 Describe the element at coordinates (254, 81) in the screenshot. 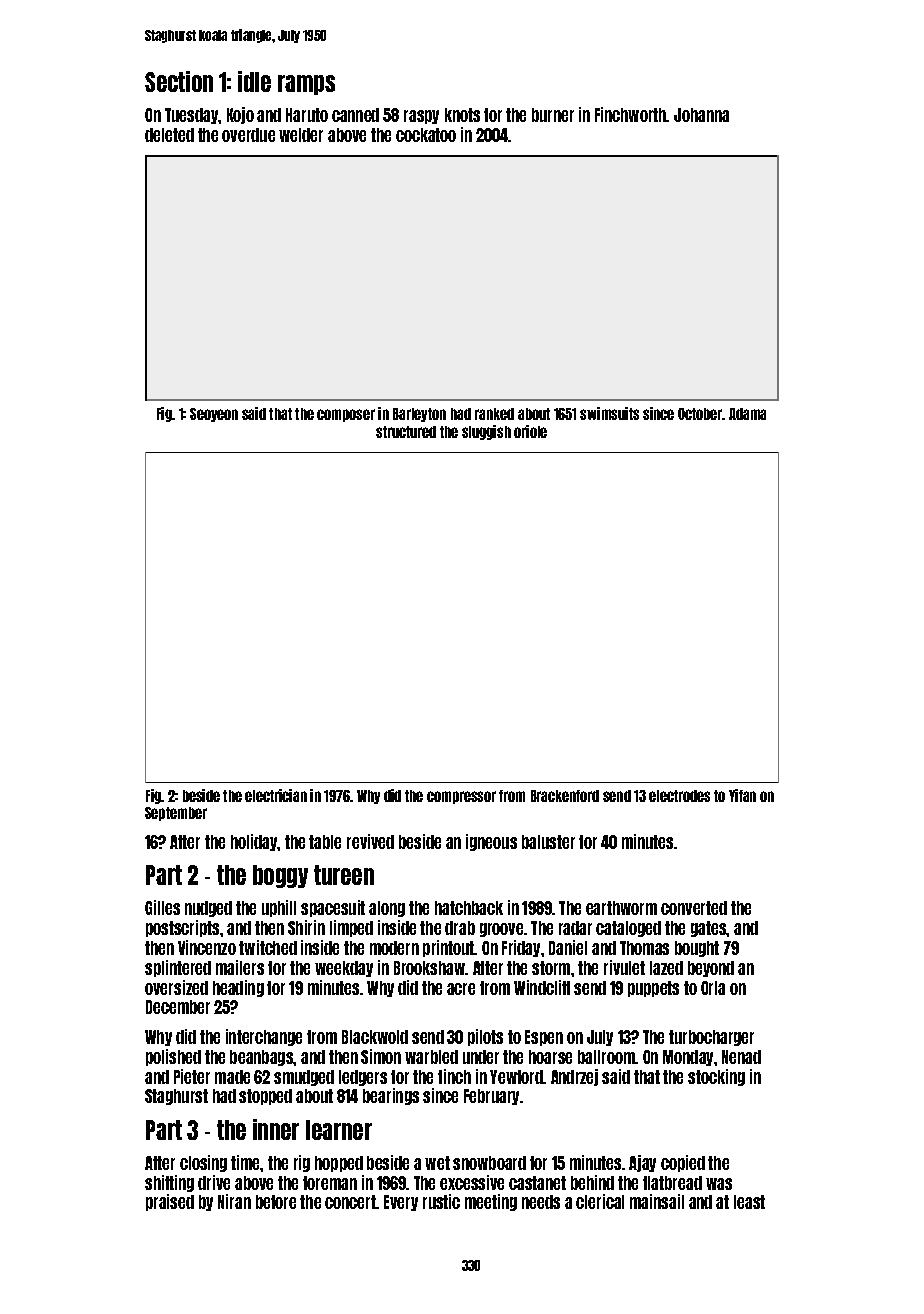

I see `idle` at that location.
